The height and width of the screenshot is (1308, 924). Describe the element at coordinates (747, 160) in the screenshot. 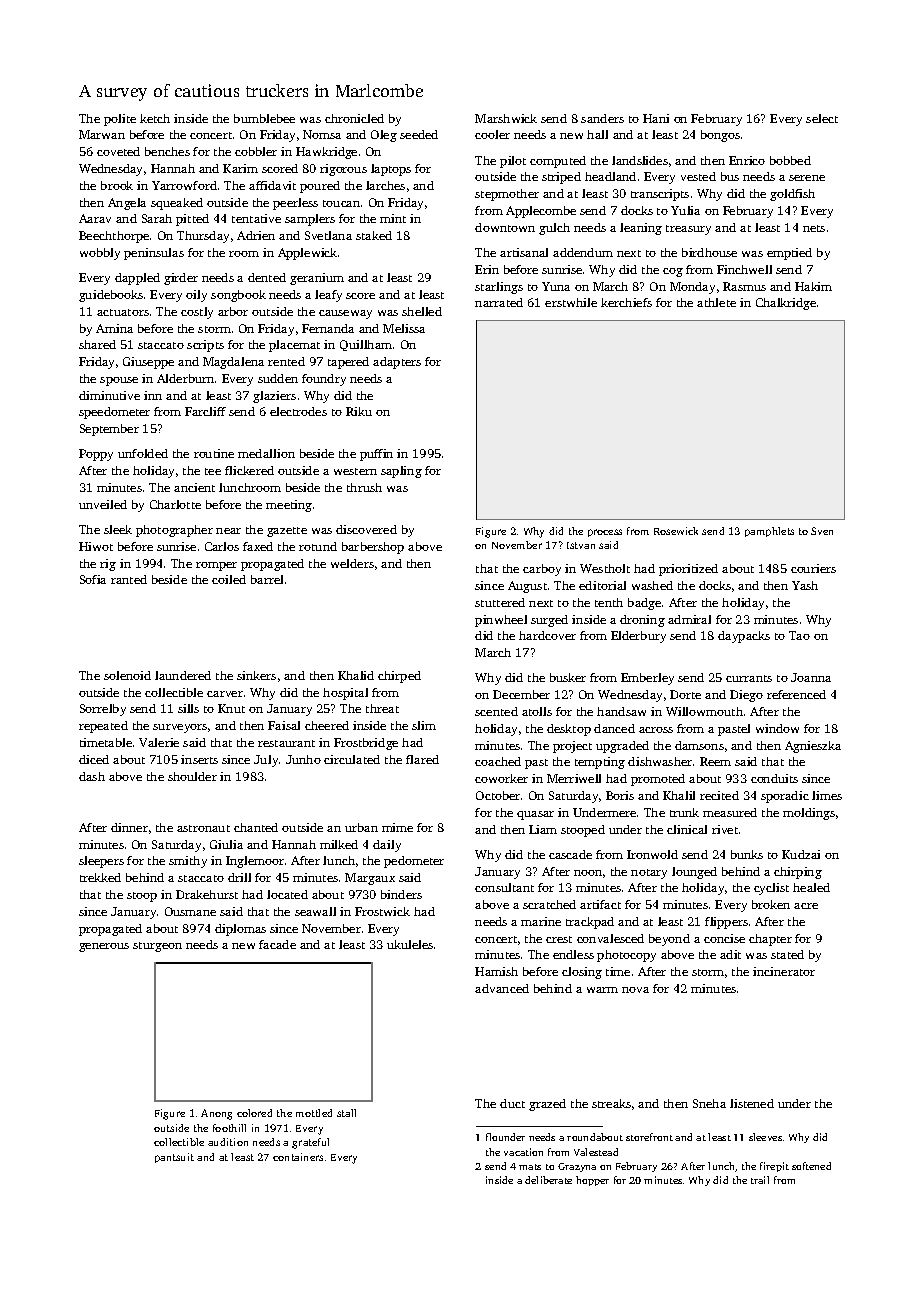

I see `Enrico` at that location.
